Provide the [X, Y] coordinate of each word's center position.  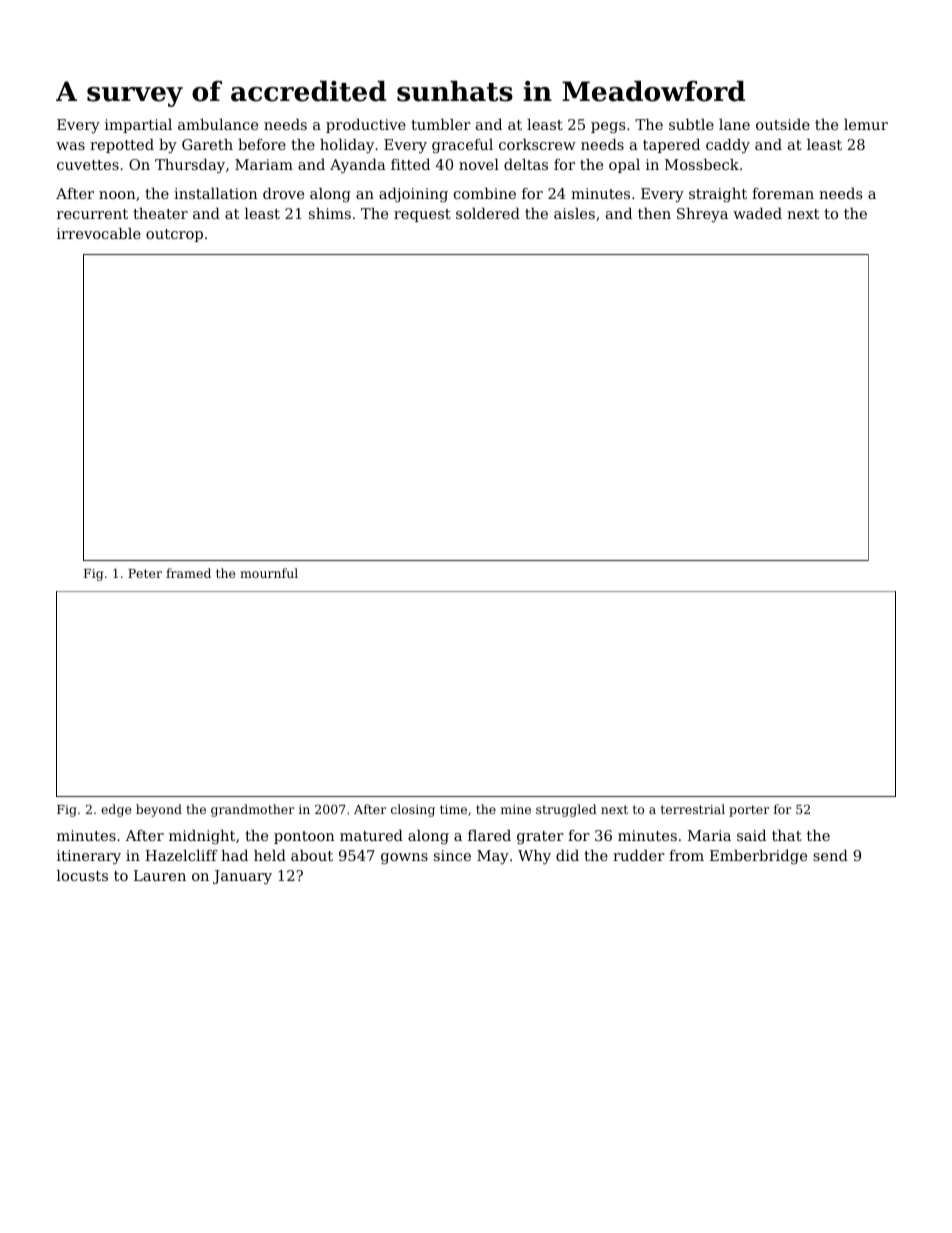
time [453, 809]
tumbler [441, 124]
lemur [866, 124]
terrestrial [693, 809]
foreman [783, 193]
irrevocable [99, 233]
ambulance [218, 124]
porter [749, 811]
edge [116, 810]
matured [371, 835]
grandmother [253, 810]
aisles [574, 213]
